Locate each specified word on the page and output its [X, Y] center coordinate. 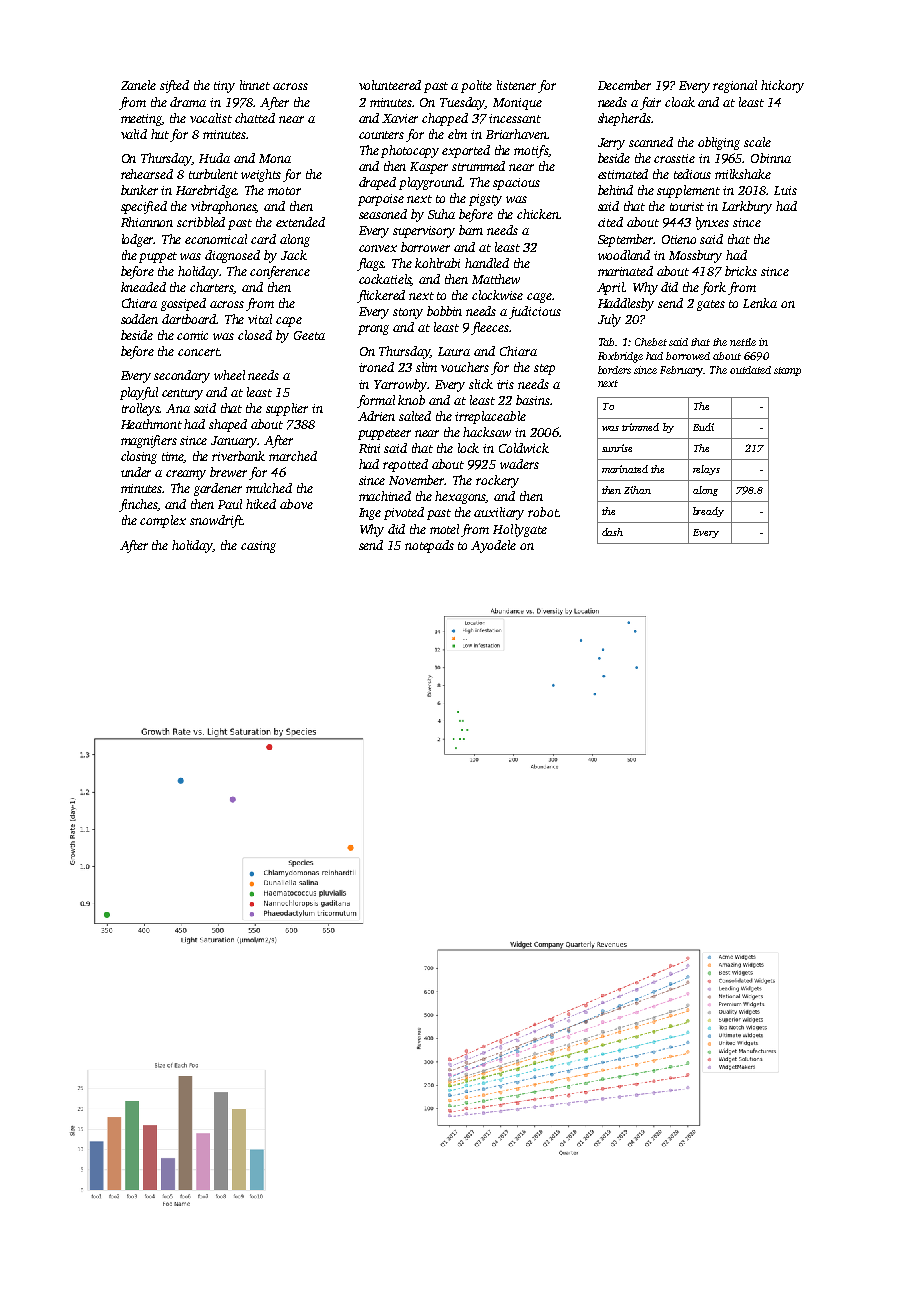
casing [258, 547]
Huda [214, 158]
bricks [741, 271]
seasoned [383, 214]
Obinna [771, 158]
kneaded [143, 287]
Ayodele [493, 546]
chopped [445, 119]
